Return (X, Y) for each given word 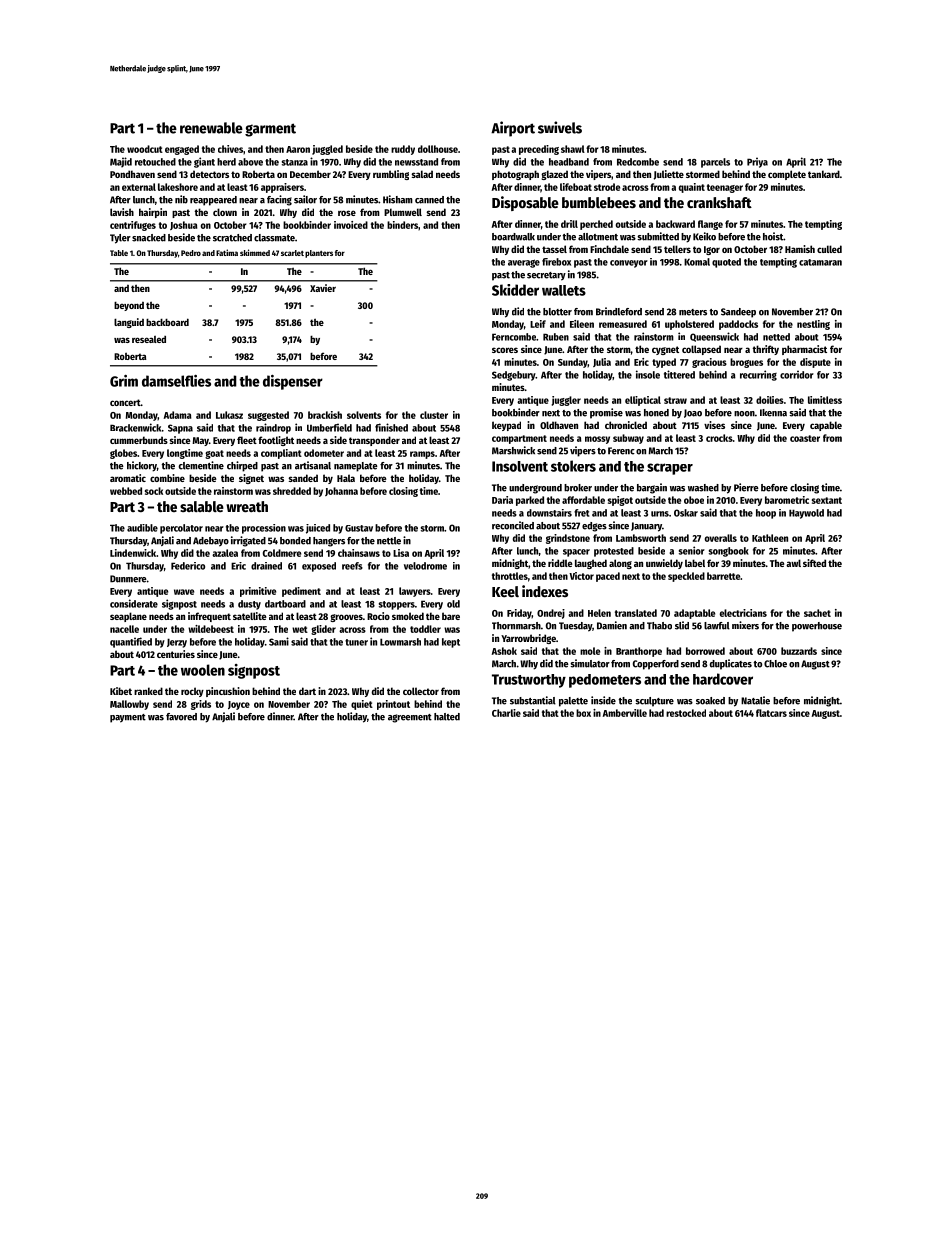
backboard (167, 322)
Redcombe (638, 162)
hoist (773, 236)
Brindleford (619, 311)
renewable (211, 128)
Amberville (625, 713)
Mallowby (129, 705)
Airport (513, 129)
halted (447, 717)
